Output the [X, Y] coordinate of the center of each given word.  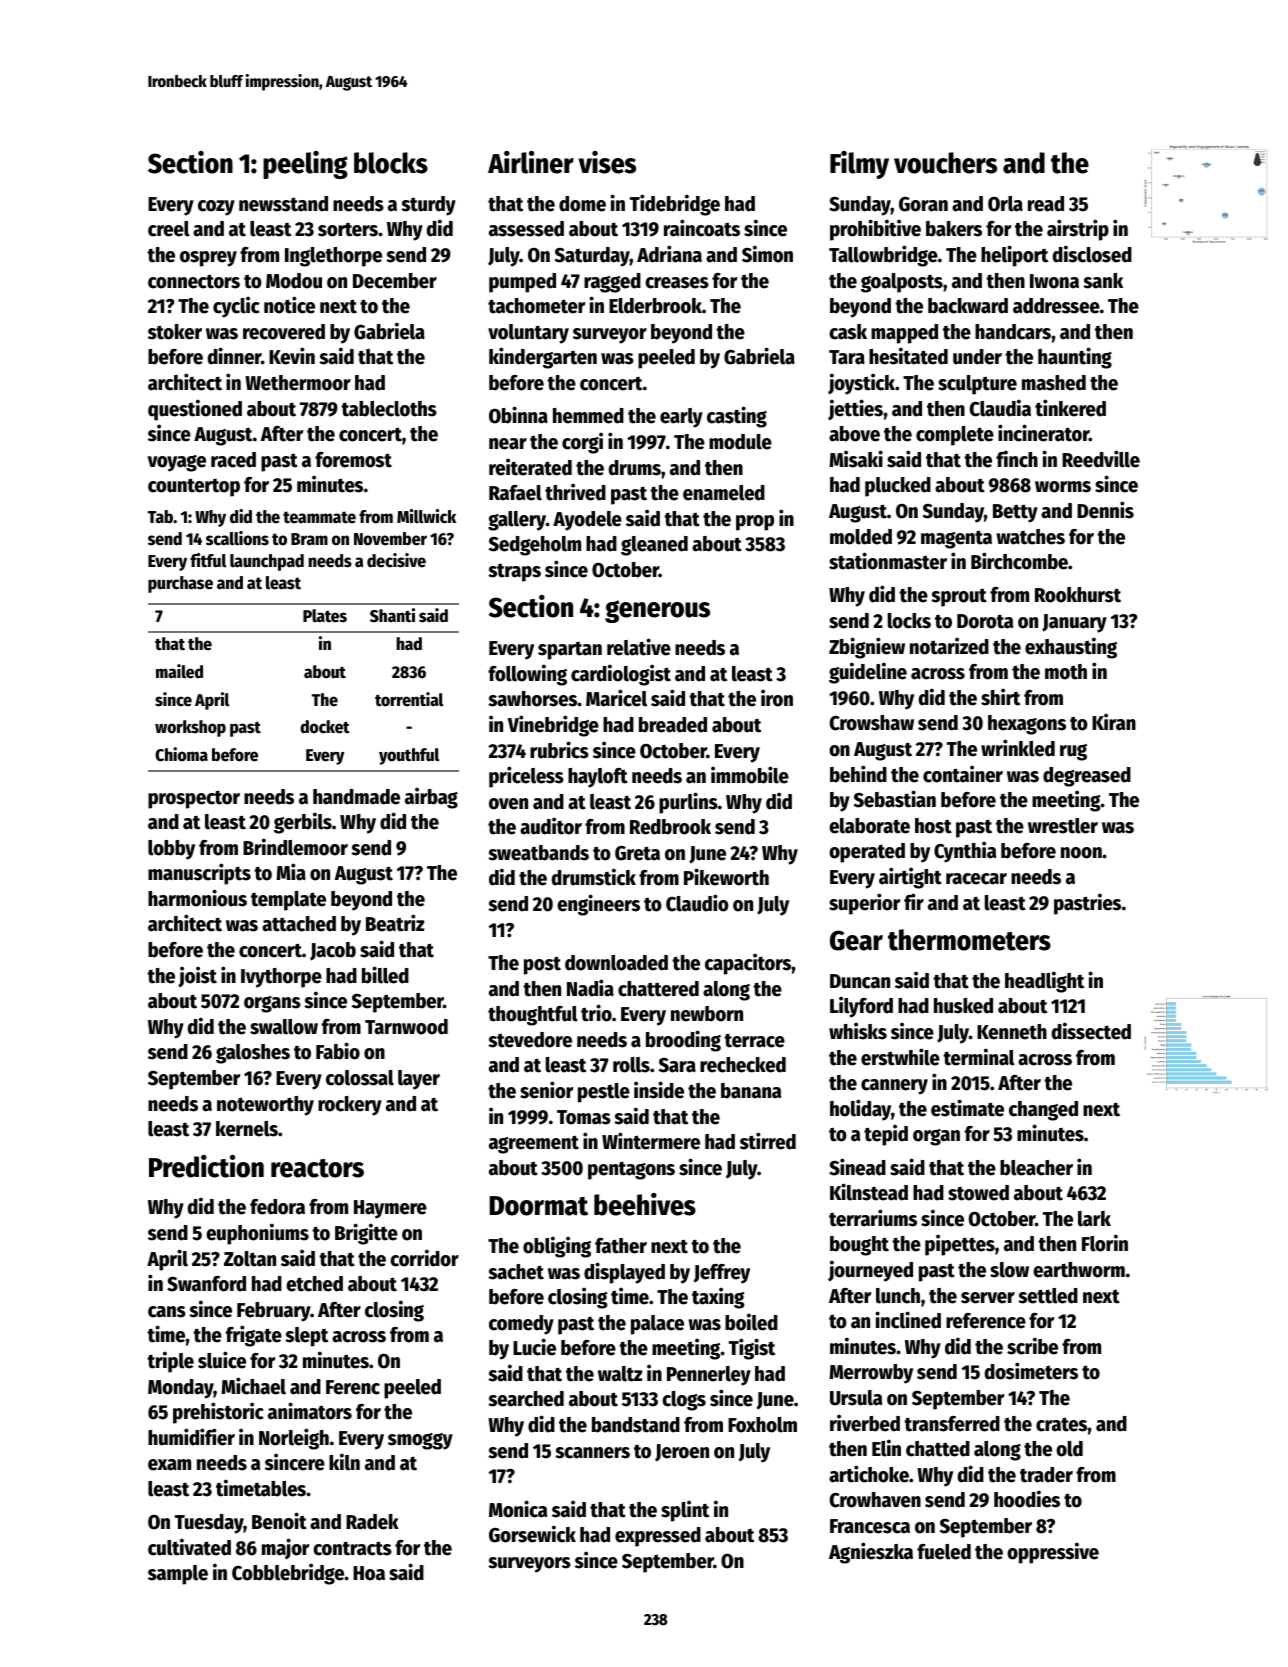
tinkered [1070, 408]
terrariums [873, 1218]
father [621, 1246]
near [508, 444]
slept [306, 1337]
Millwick [426, 516]
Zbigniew [867, 648]
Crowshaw [872, 723]
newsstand [283, 204]
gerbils [303, 823]
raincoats [702, 228]
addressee [1056, 306]
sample [178, 1575]
